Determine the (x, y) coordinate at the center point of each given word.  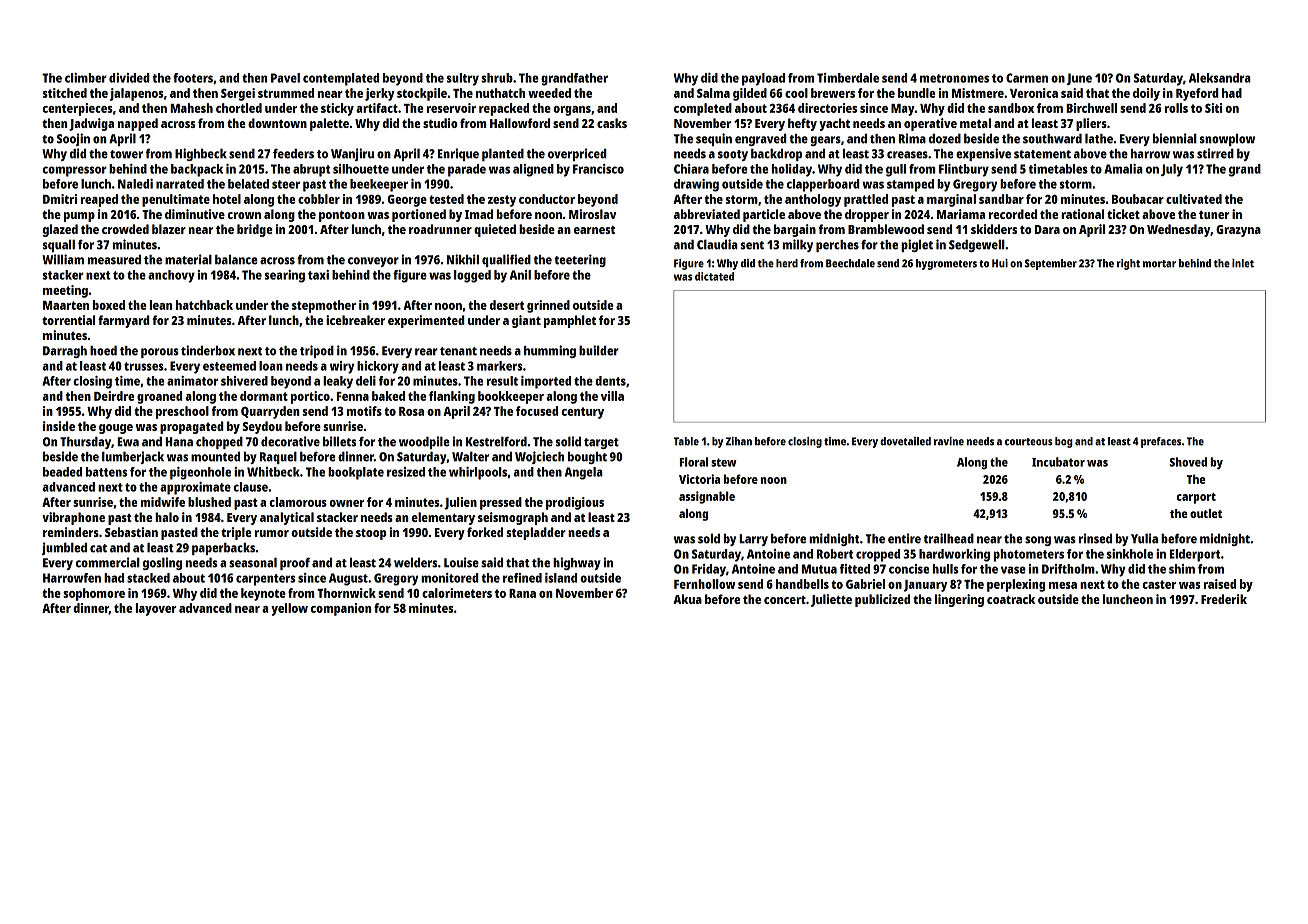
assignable (707, 497)
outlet (1206, 513)
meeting (65, 291)
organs (572, 111)
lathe (1099, 138)
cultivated (1194, 199)
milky (798, 245)
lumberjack (133, 457)
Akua (687, 599)
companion (341, 609)
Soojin (73, 139)
